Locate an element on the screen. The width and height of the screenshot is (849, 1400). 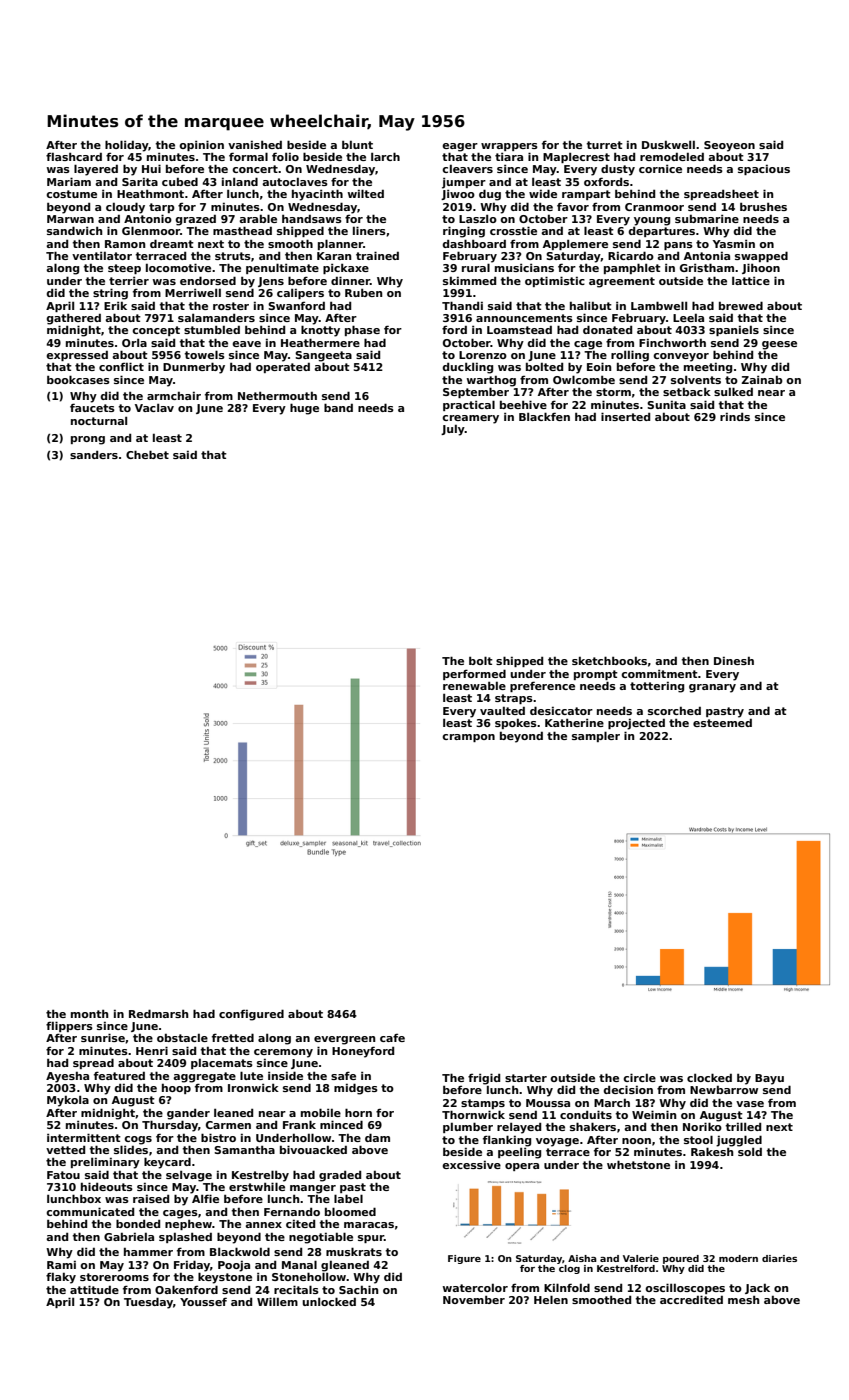
spokes is located at coordinates (516, 724).
